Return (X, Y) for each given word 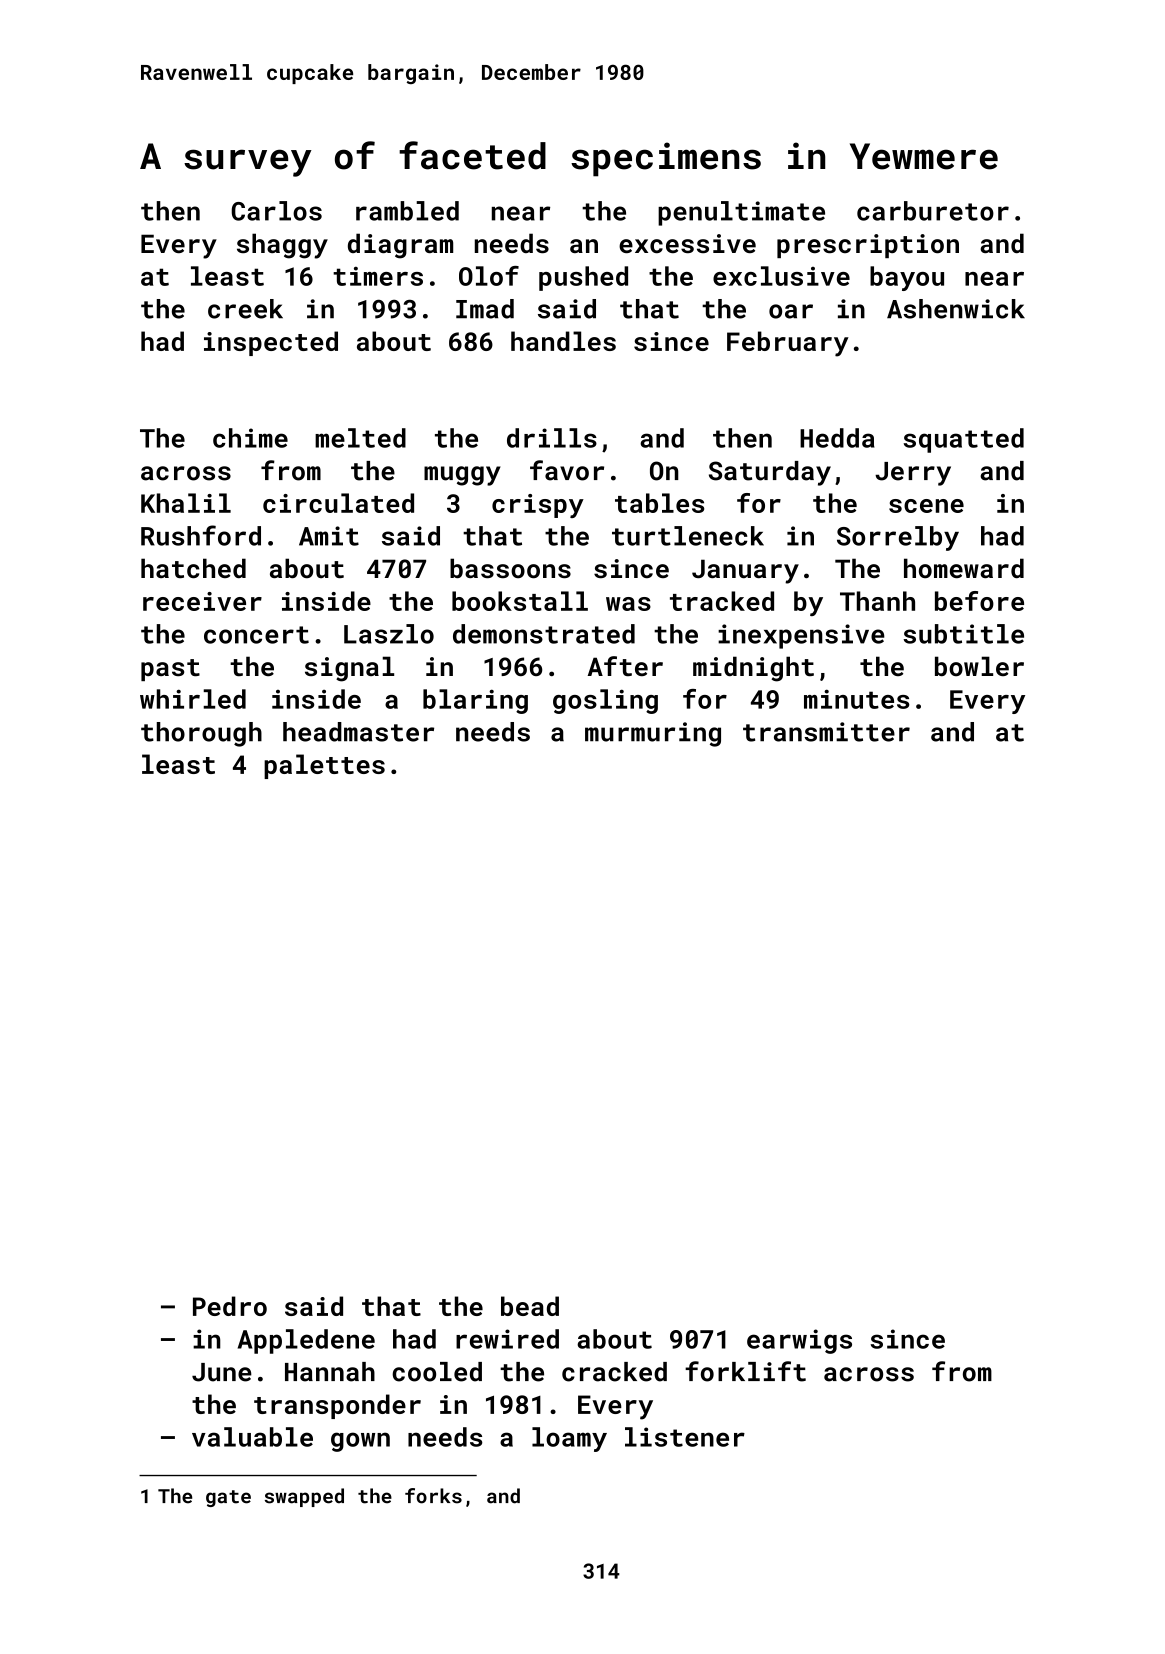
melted (360, 438)
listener (685, 1437)
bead (530, 1306)
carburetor (933, 211)
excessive (687, 243)
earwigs (799, 1341)
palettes (324, 766)
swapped (304, 1497)
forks (433, 1496)
